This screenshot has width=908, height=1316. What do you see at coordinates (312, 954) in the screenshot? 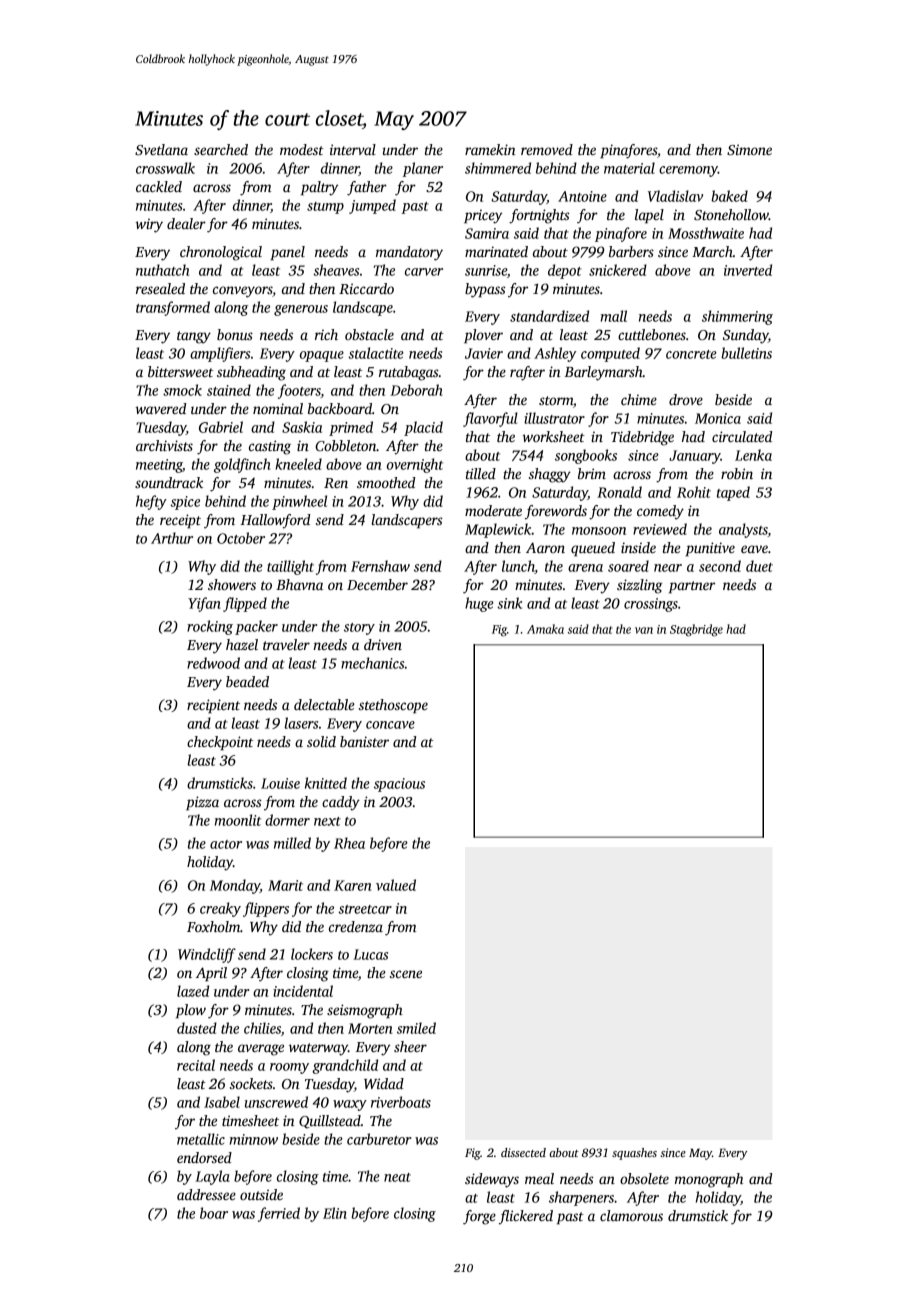
I see `lockers` at bounding box center [312, 954].
